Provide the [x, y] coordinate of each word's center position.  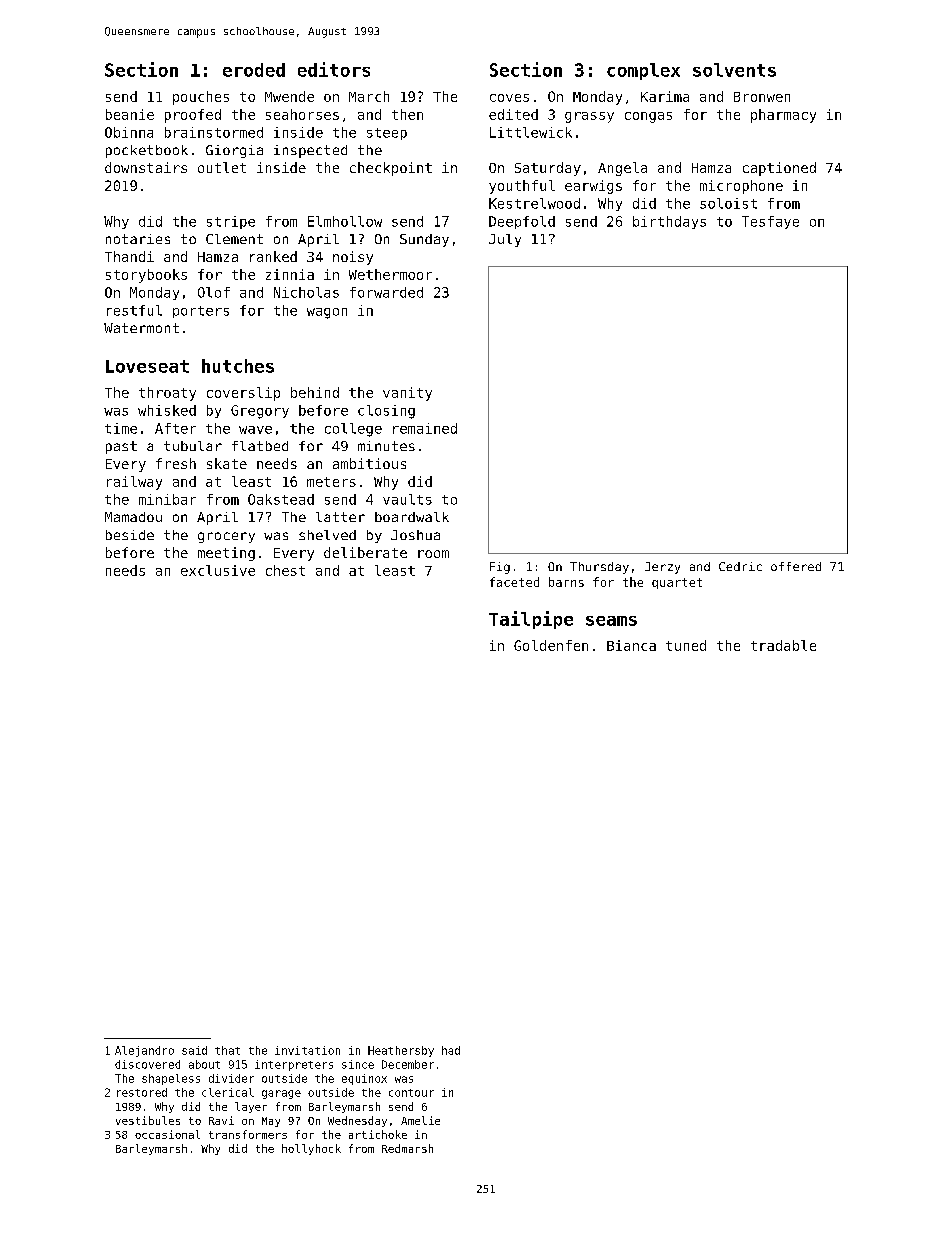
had [451, 1050]
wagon [327, 313]
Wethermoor [390, 274]
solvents [734, 70]
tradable [783, 645]
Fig [500, 568]
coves [509, 98]
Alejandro [144, 1051]
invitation [307, 1050]
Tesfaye [770, 222]
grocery [226, 537]
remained [425, 428]
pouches [201, 98]
